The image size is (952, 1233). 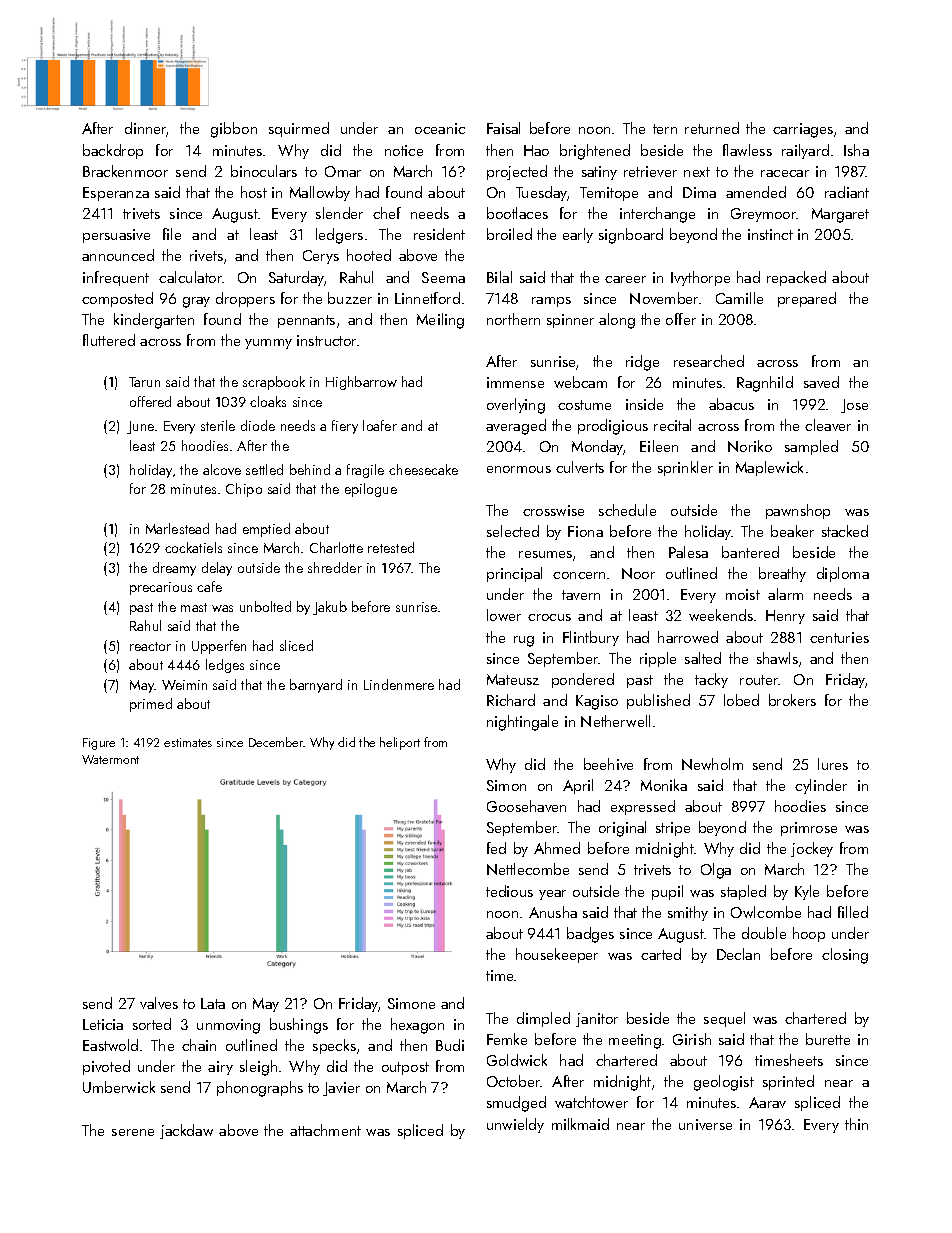 I want to click on housekeeper, so click(x=557, y=955).
